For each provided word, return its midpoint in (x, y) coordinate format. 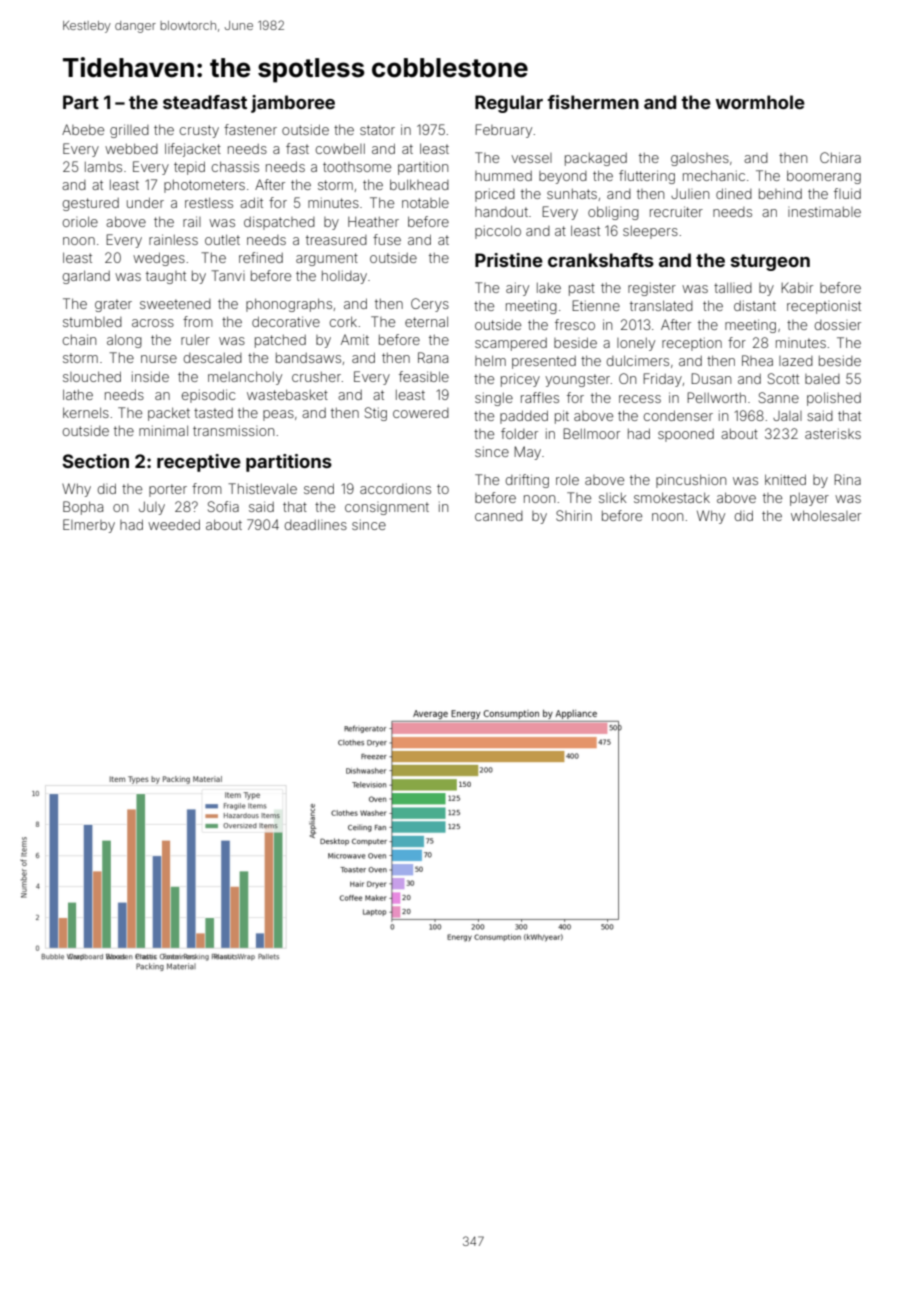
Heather (373, 222)
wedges (159, 259)
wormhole (760, 102)
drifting (527, 481)
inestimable (824, 212)
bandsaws (308, 358)
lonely (636, 344)
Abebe (83, 129)
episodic (208, 396)
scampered (511, 344)
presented (544, 362)
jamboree (293, 104)
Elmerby (89, 526)
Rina (847, 479)
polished (834, 399)
